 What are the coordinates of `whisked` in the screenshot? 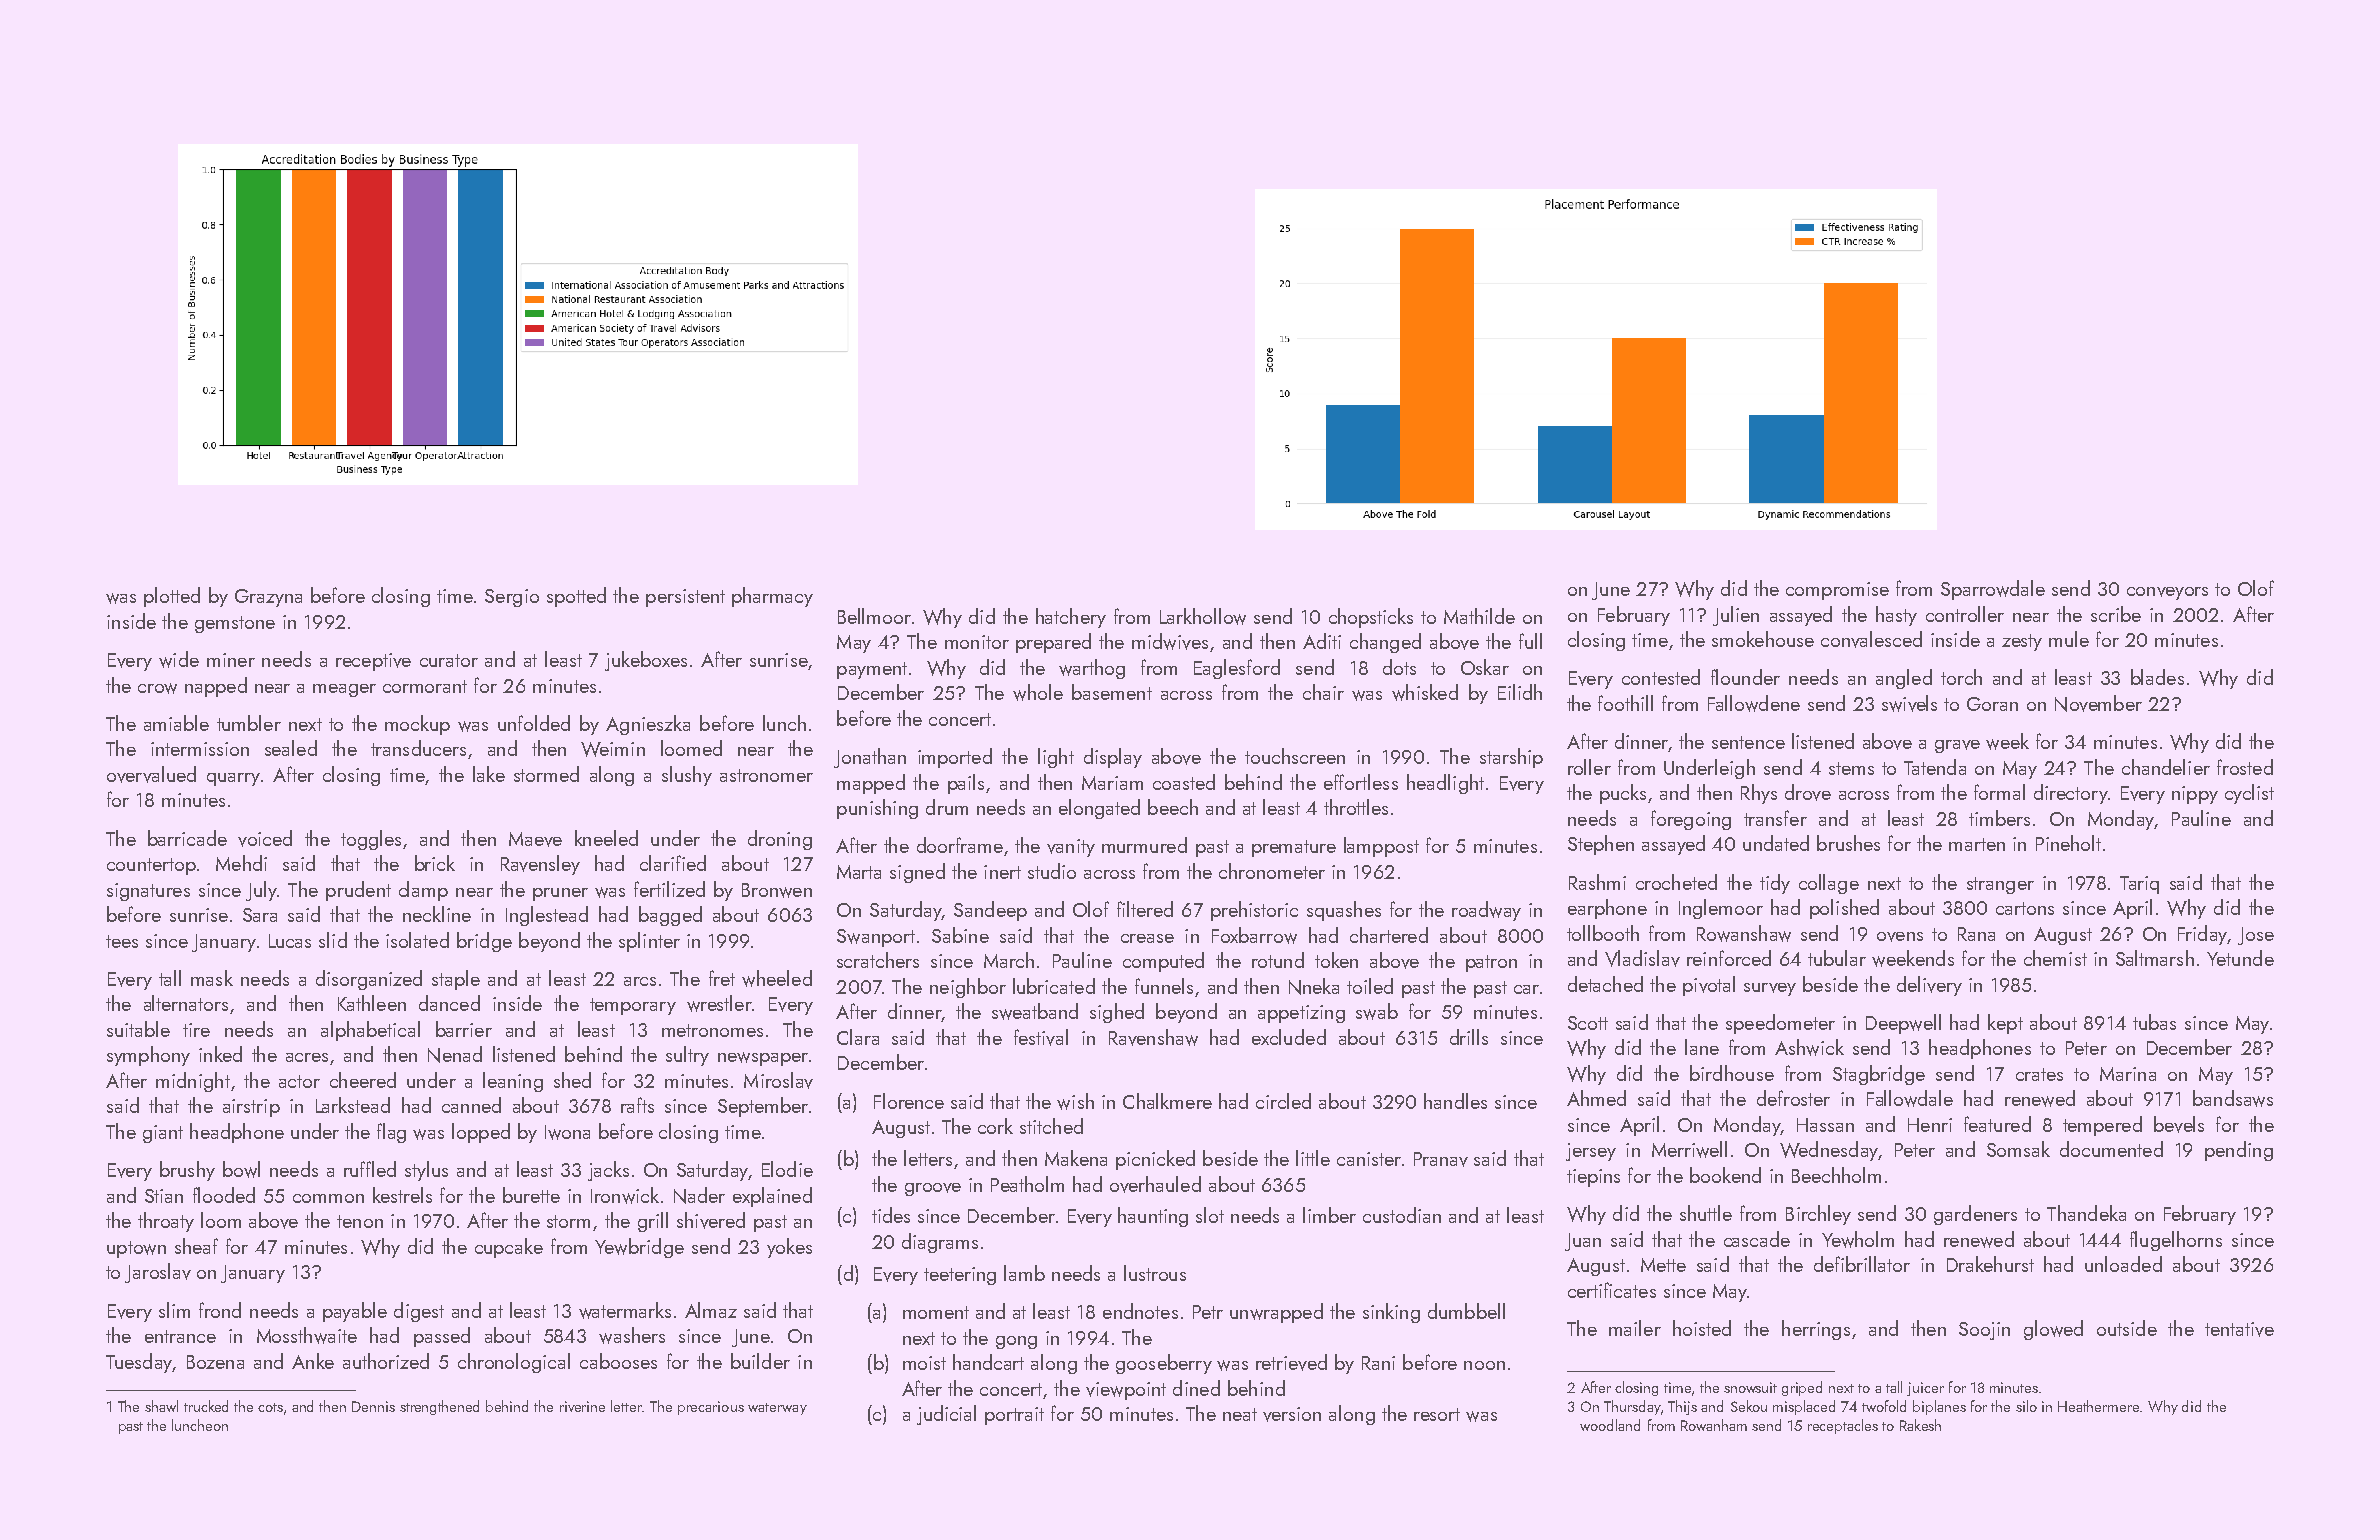 It's located at (1425, 692).
